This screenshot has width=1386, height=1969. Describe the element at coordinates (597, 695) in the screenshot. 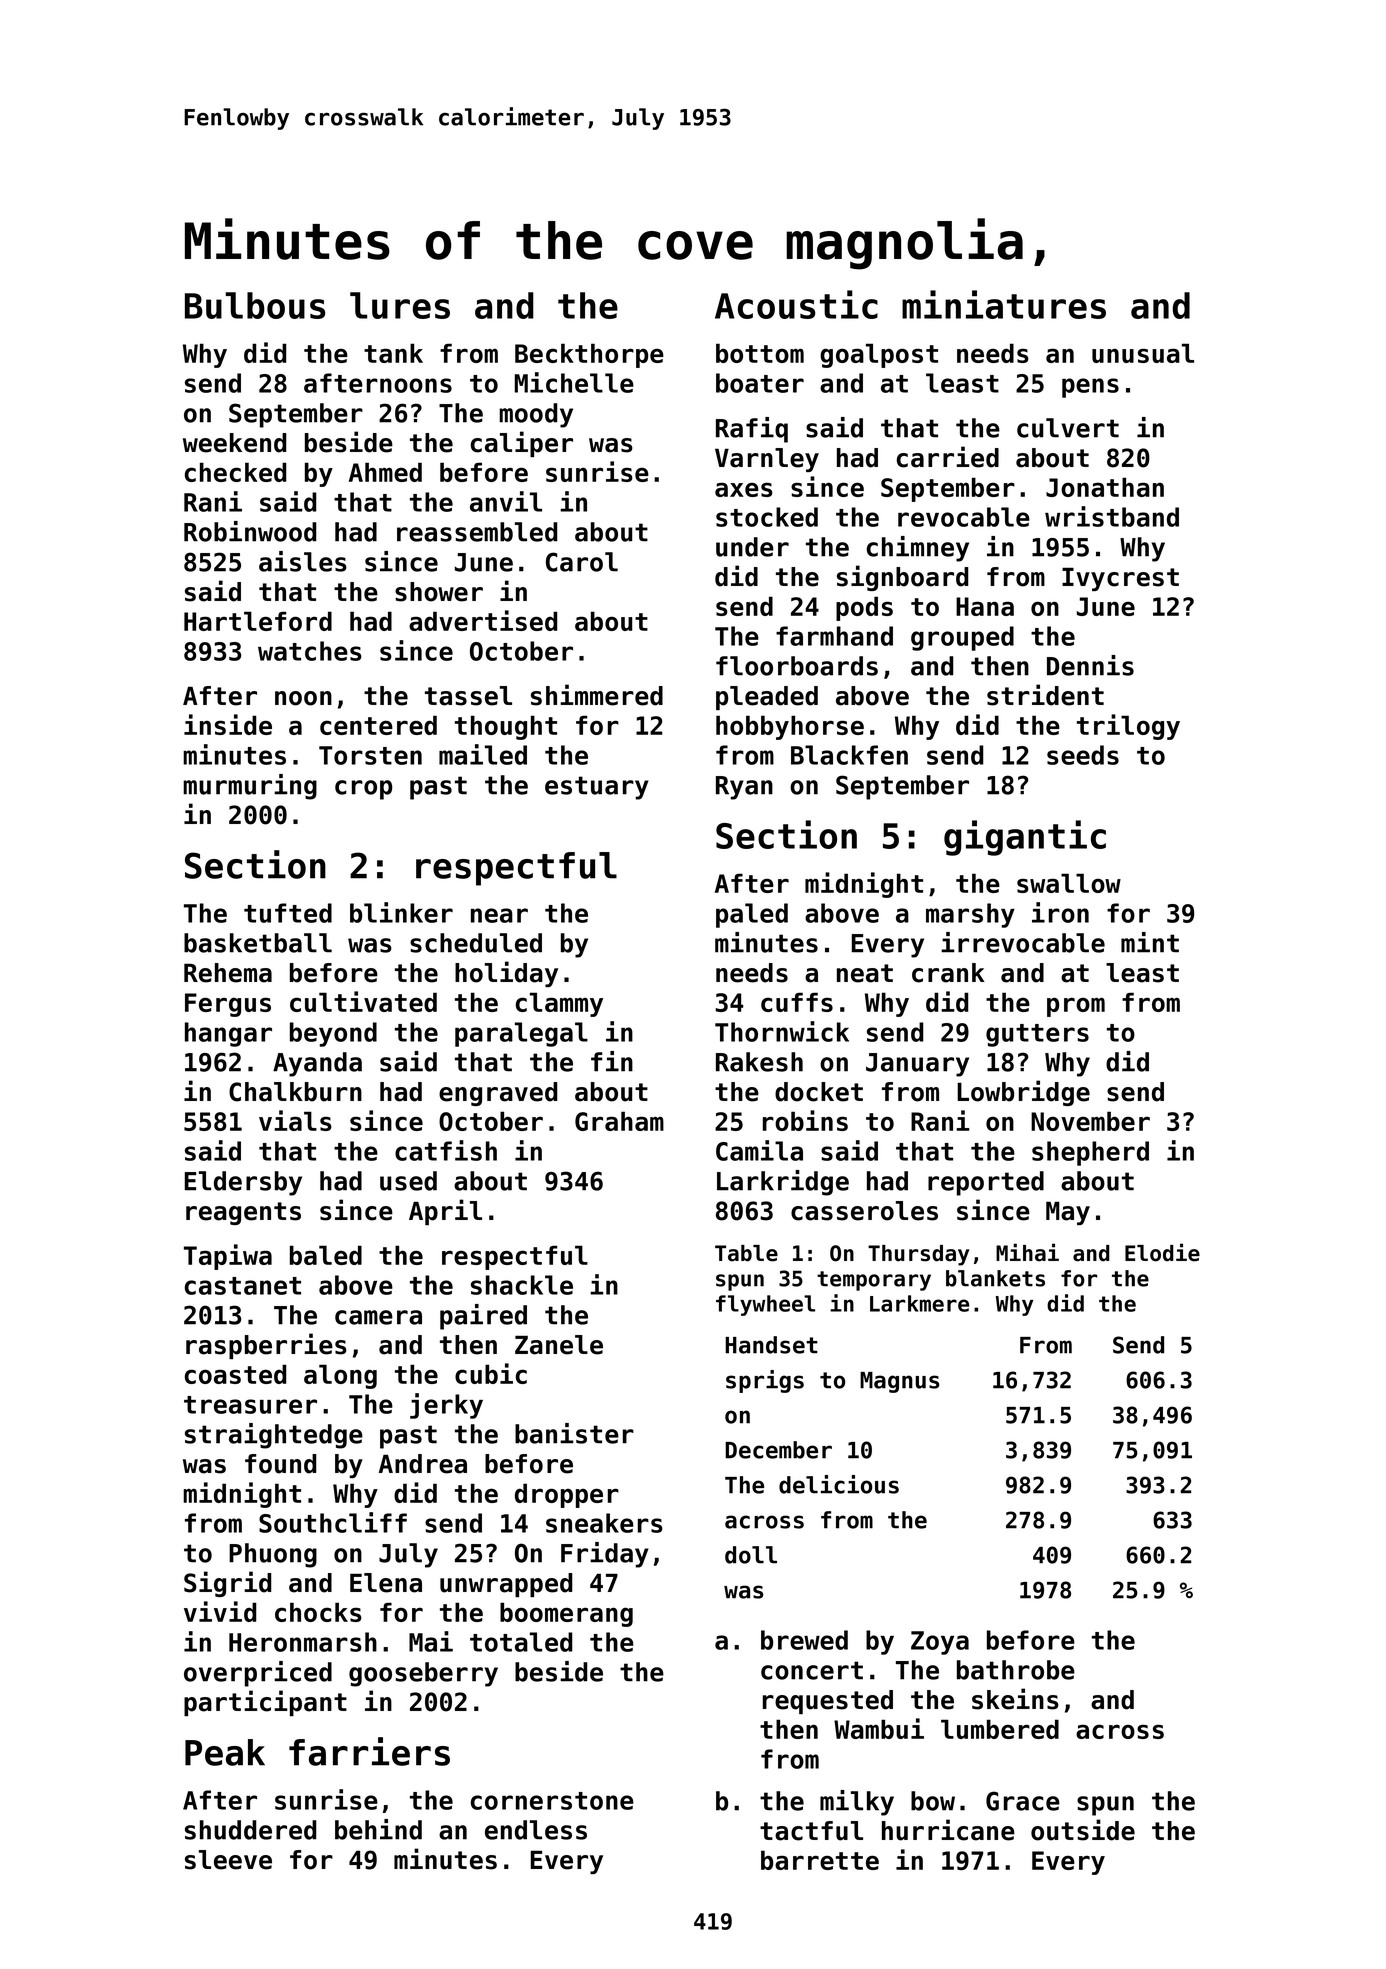

I see `shimmered` at that location.
